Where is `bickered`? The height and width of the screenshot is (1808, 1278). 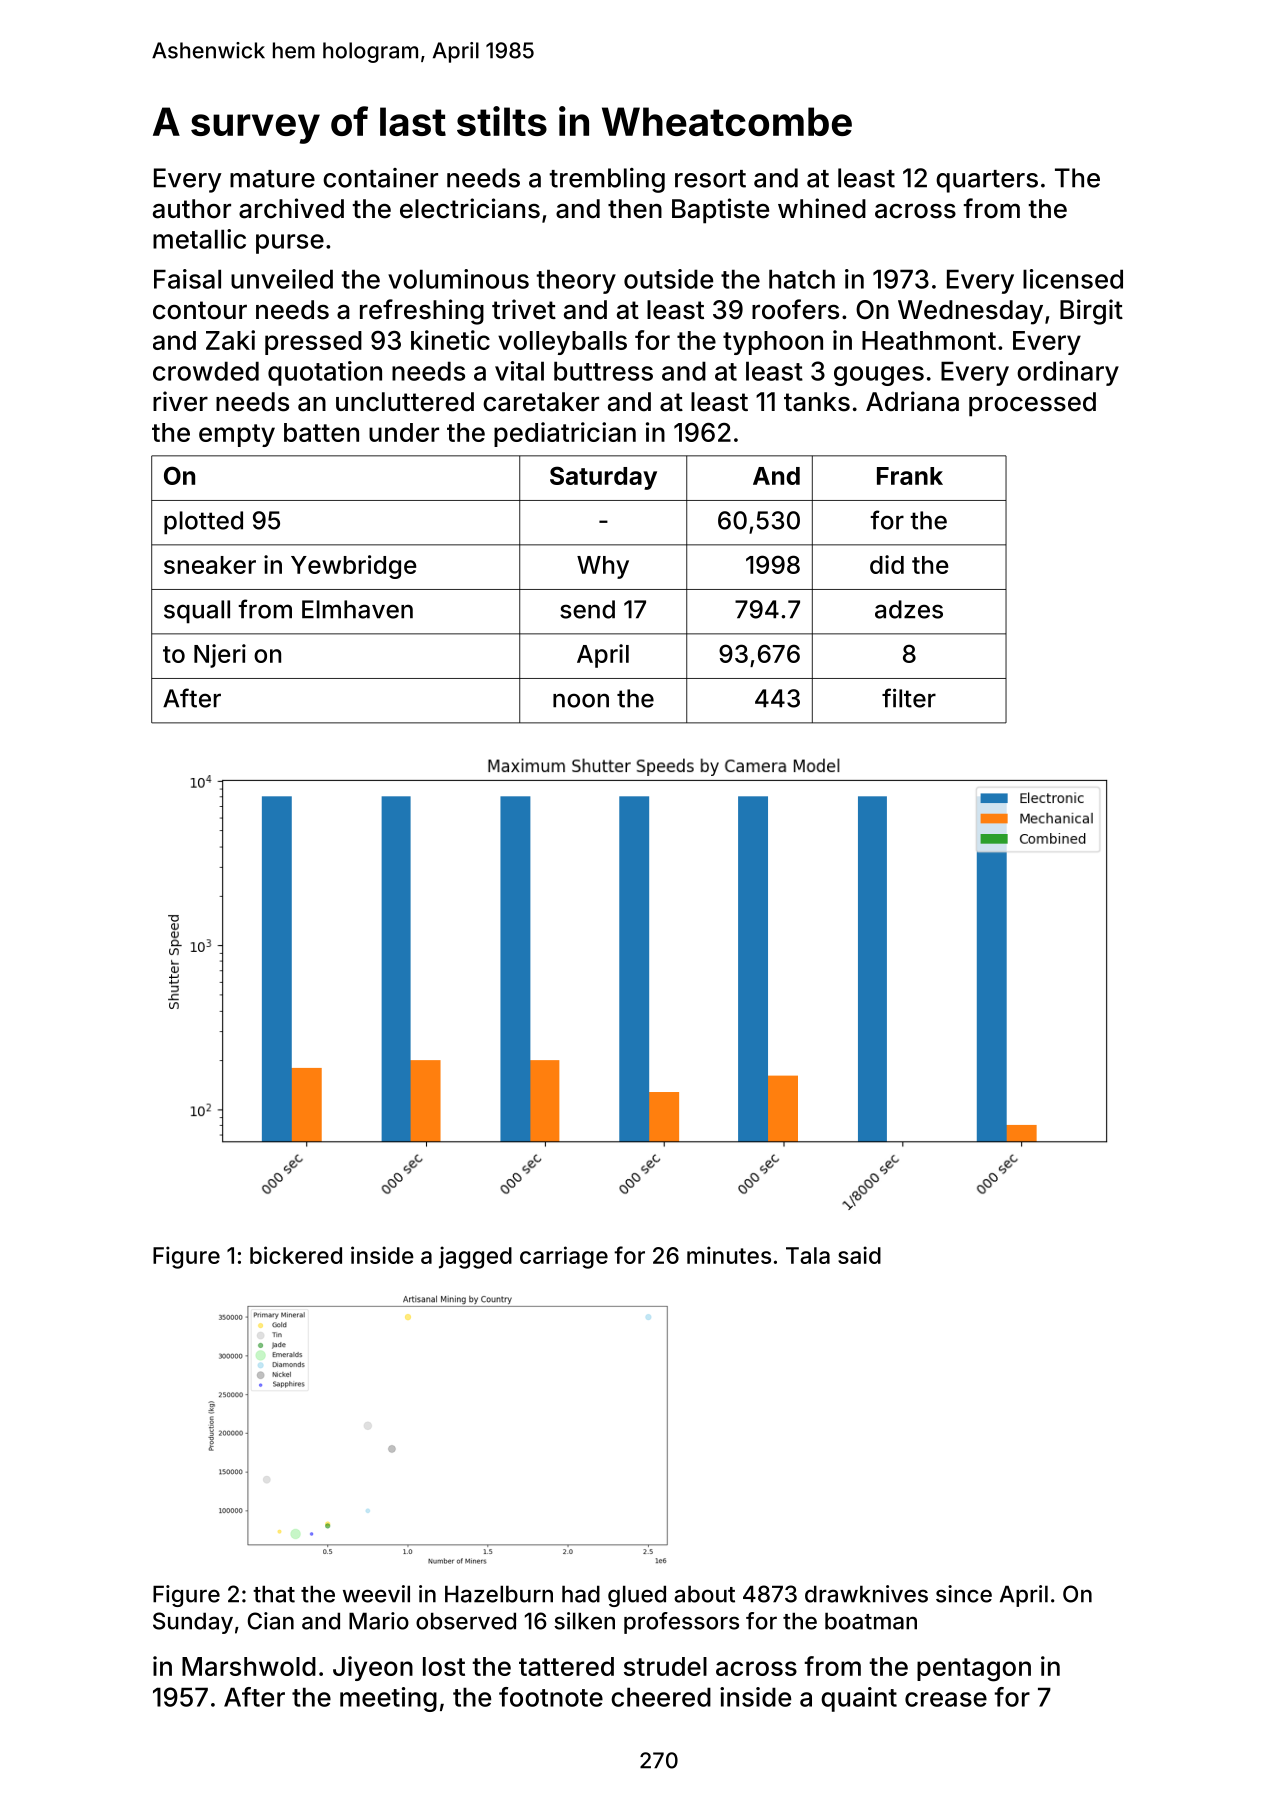 bickered is located at coordinates (296, 1255).
